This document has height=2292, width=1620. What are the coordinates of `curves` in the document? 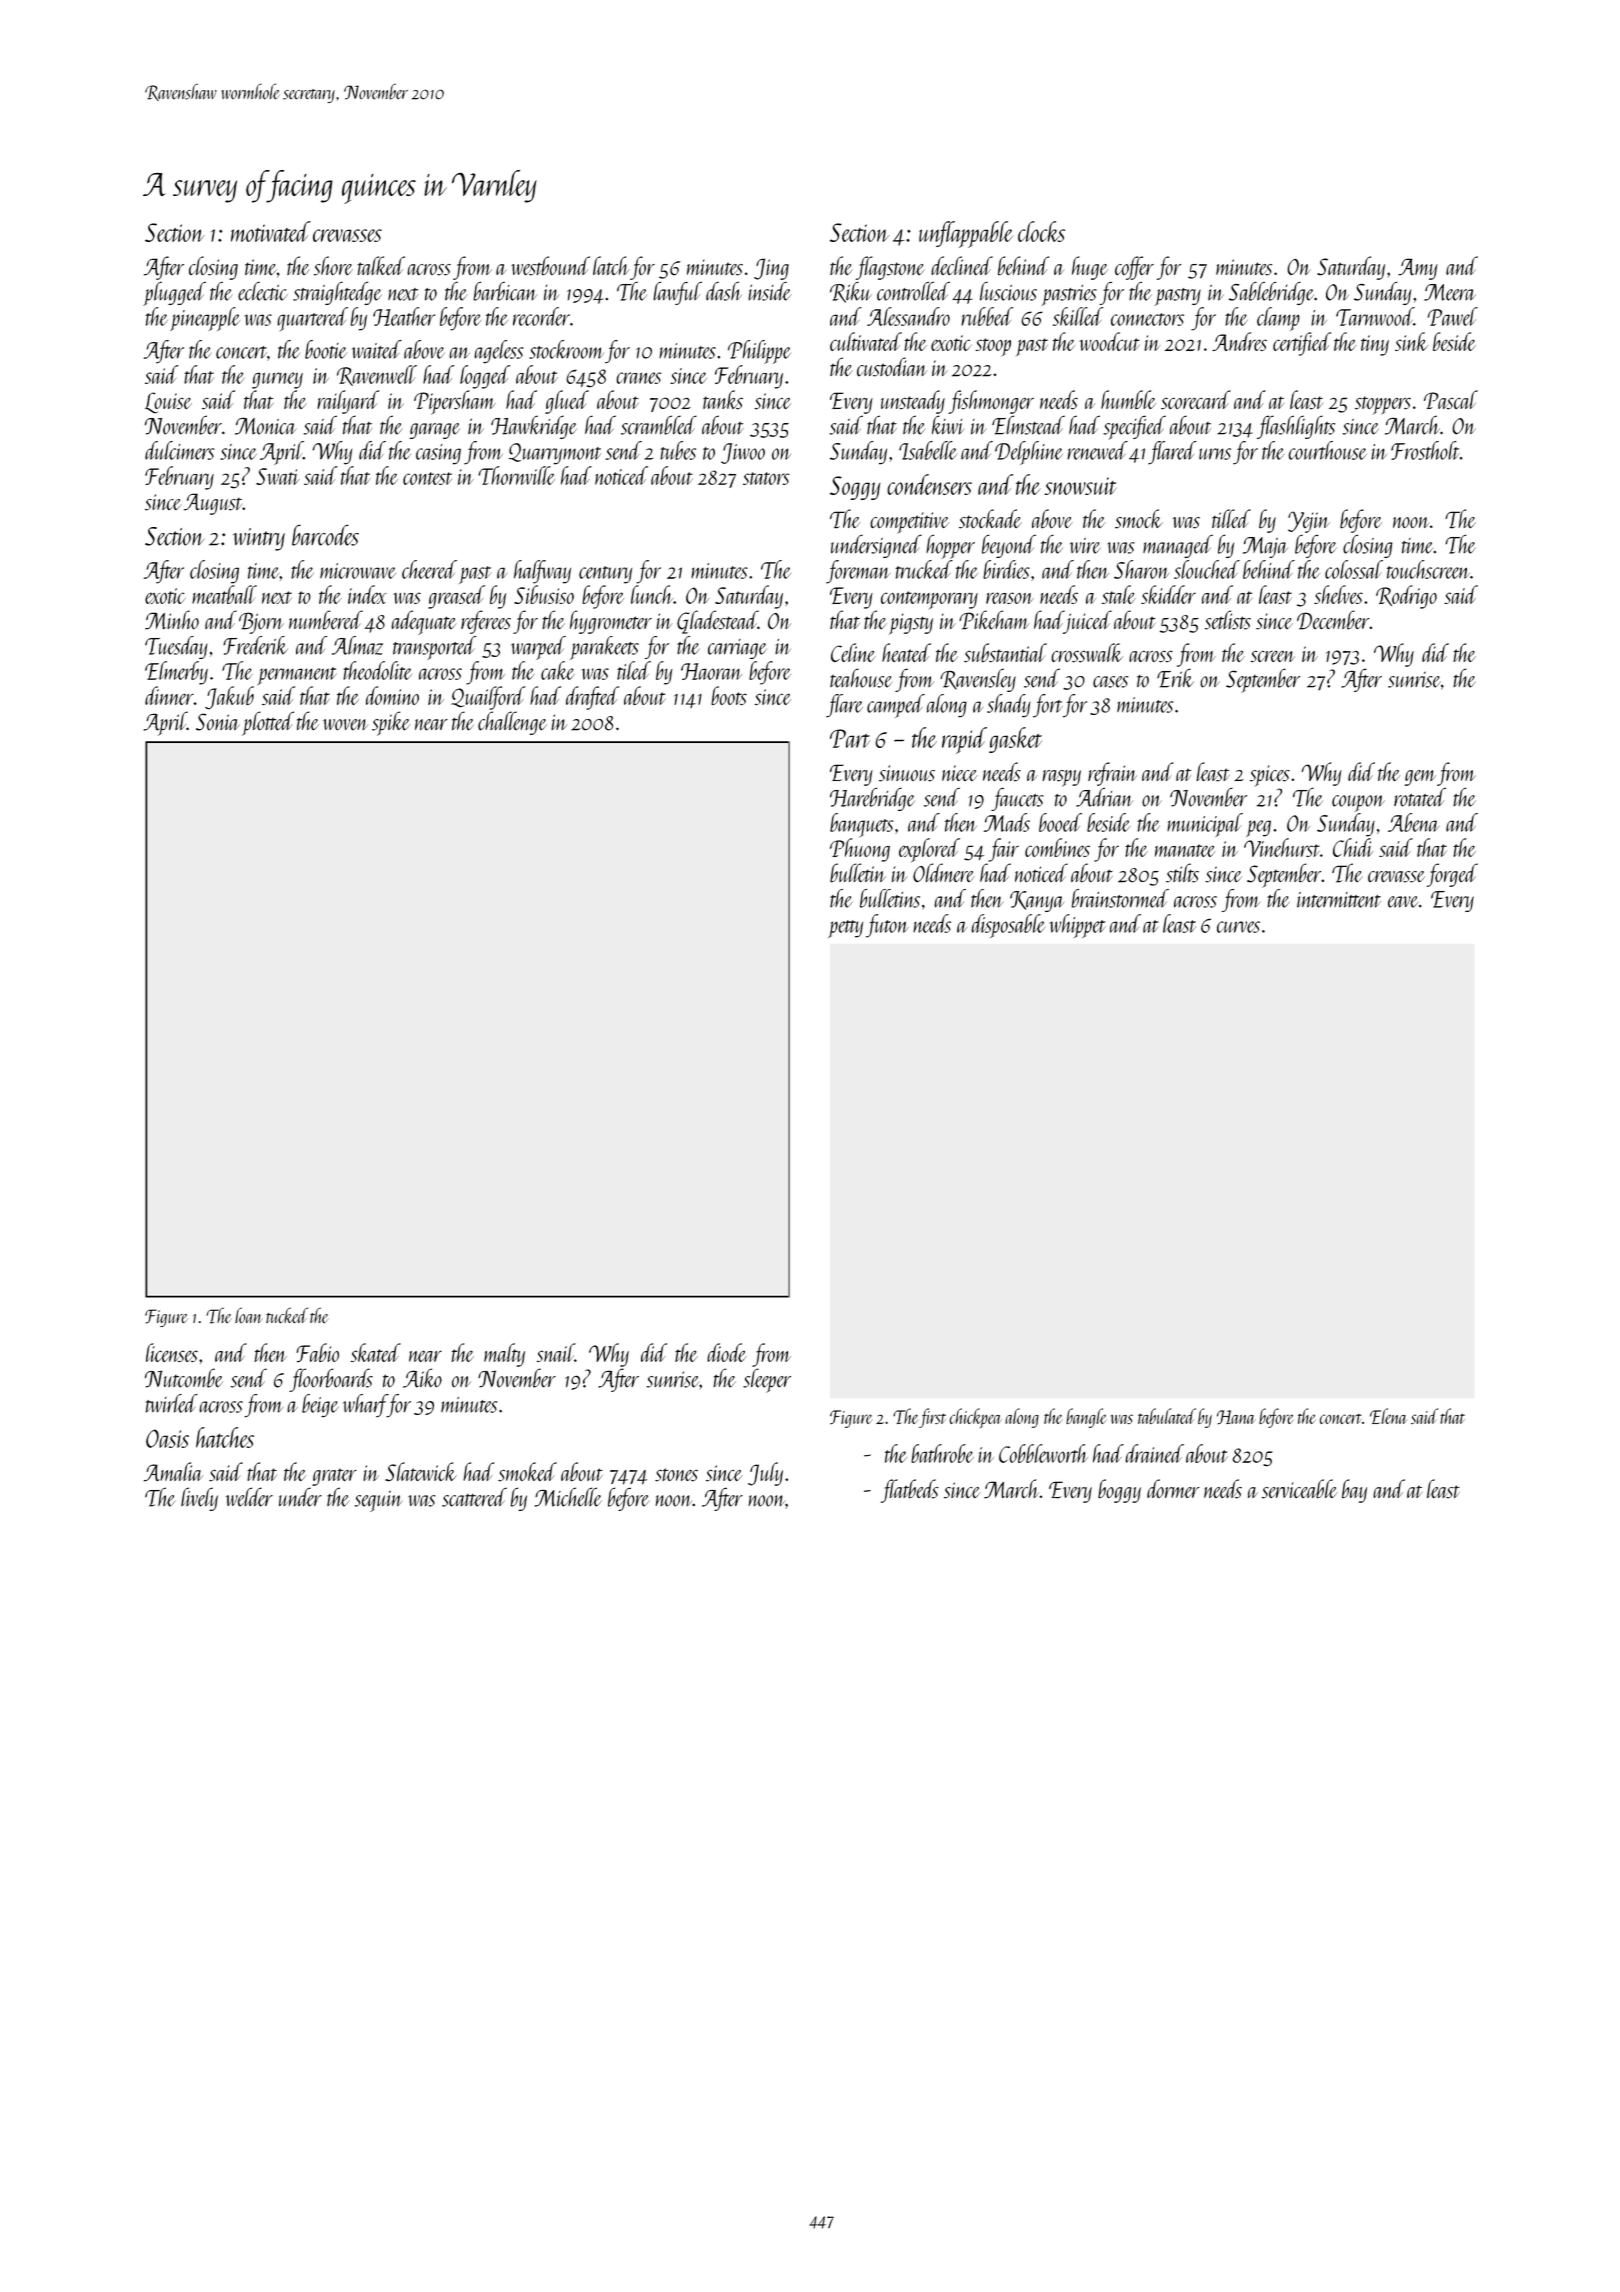 It's located at (1238, 927).
